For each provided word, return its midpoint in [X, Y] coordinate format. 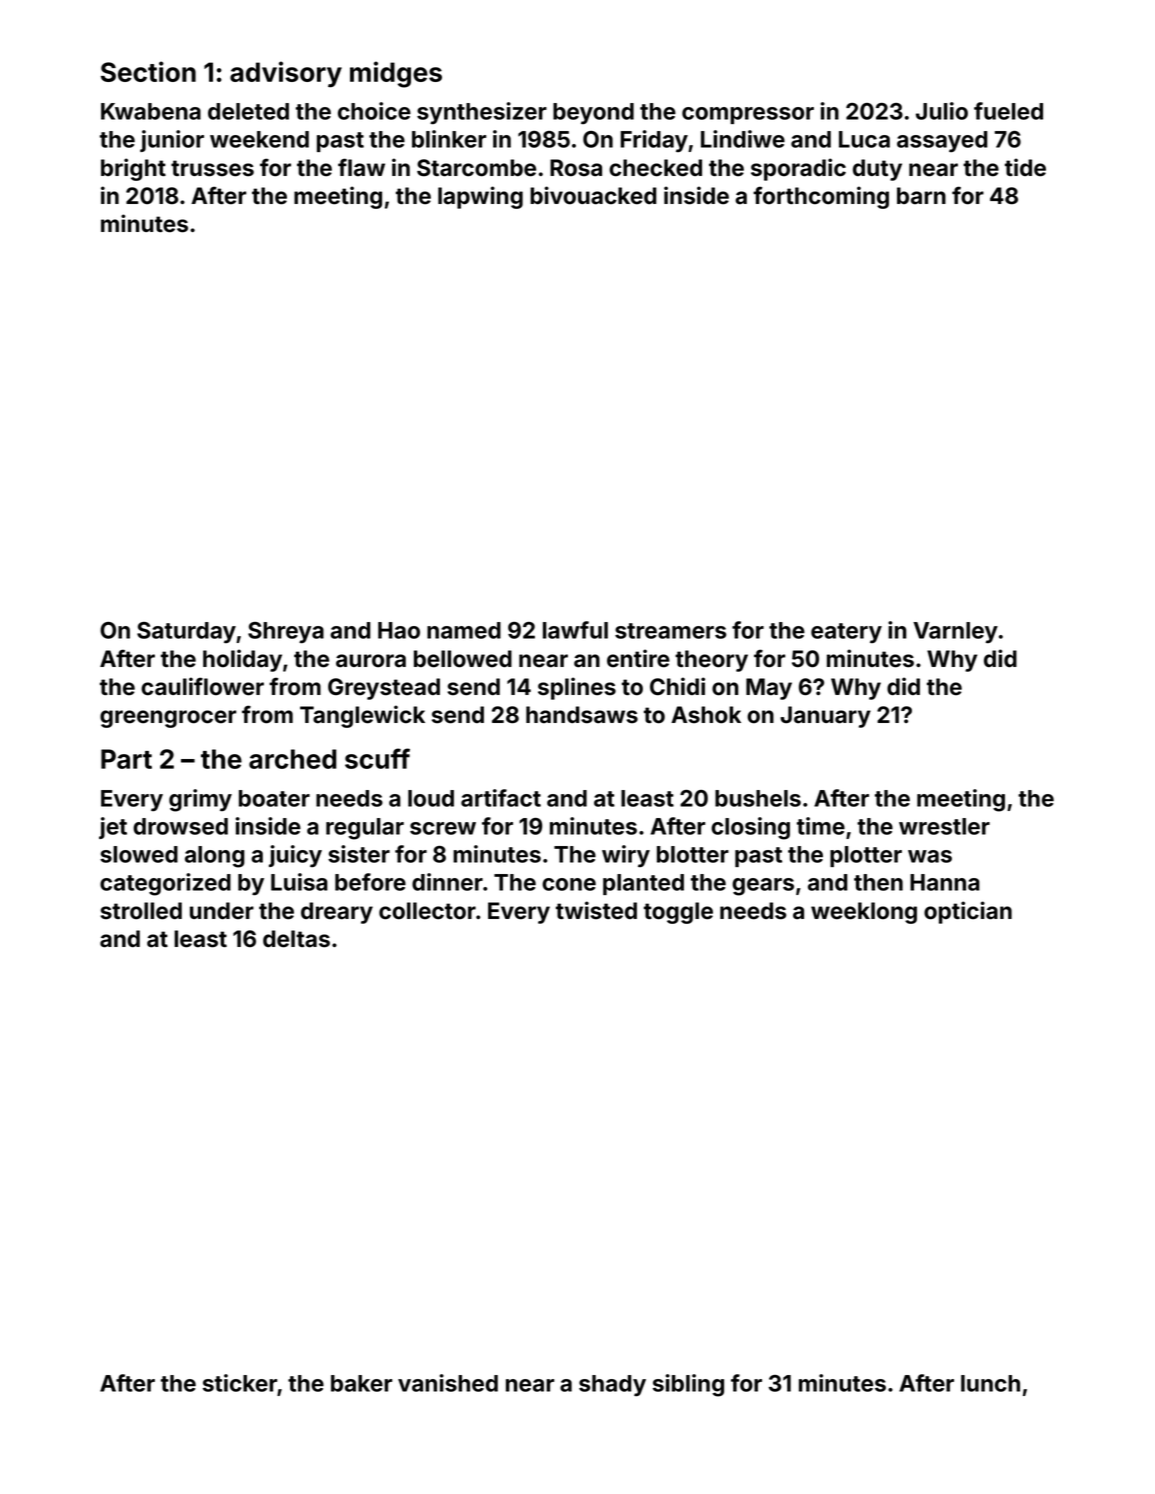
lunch [990, 1383]
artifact [501, 798]
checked [655, 168]
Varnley [955, 633]
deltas [296, 939]
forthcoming [821, 197]
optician [968, 912]
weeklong [864, 913]
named [464, 630]
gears [763, 887]
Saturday [186, 632]
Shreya [286, 633]
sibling [688, 1385]
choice [374, 111]
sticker [240, 1383]
